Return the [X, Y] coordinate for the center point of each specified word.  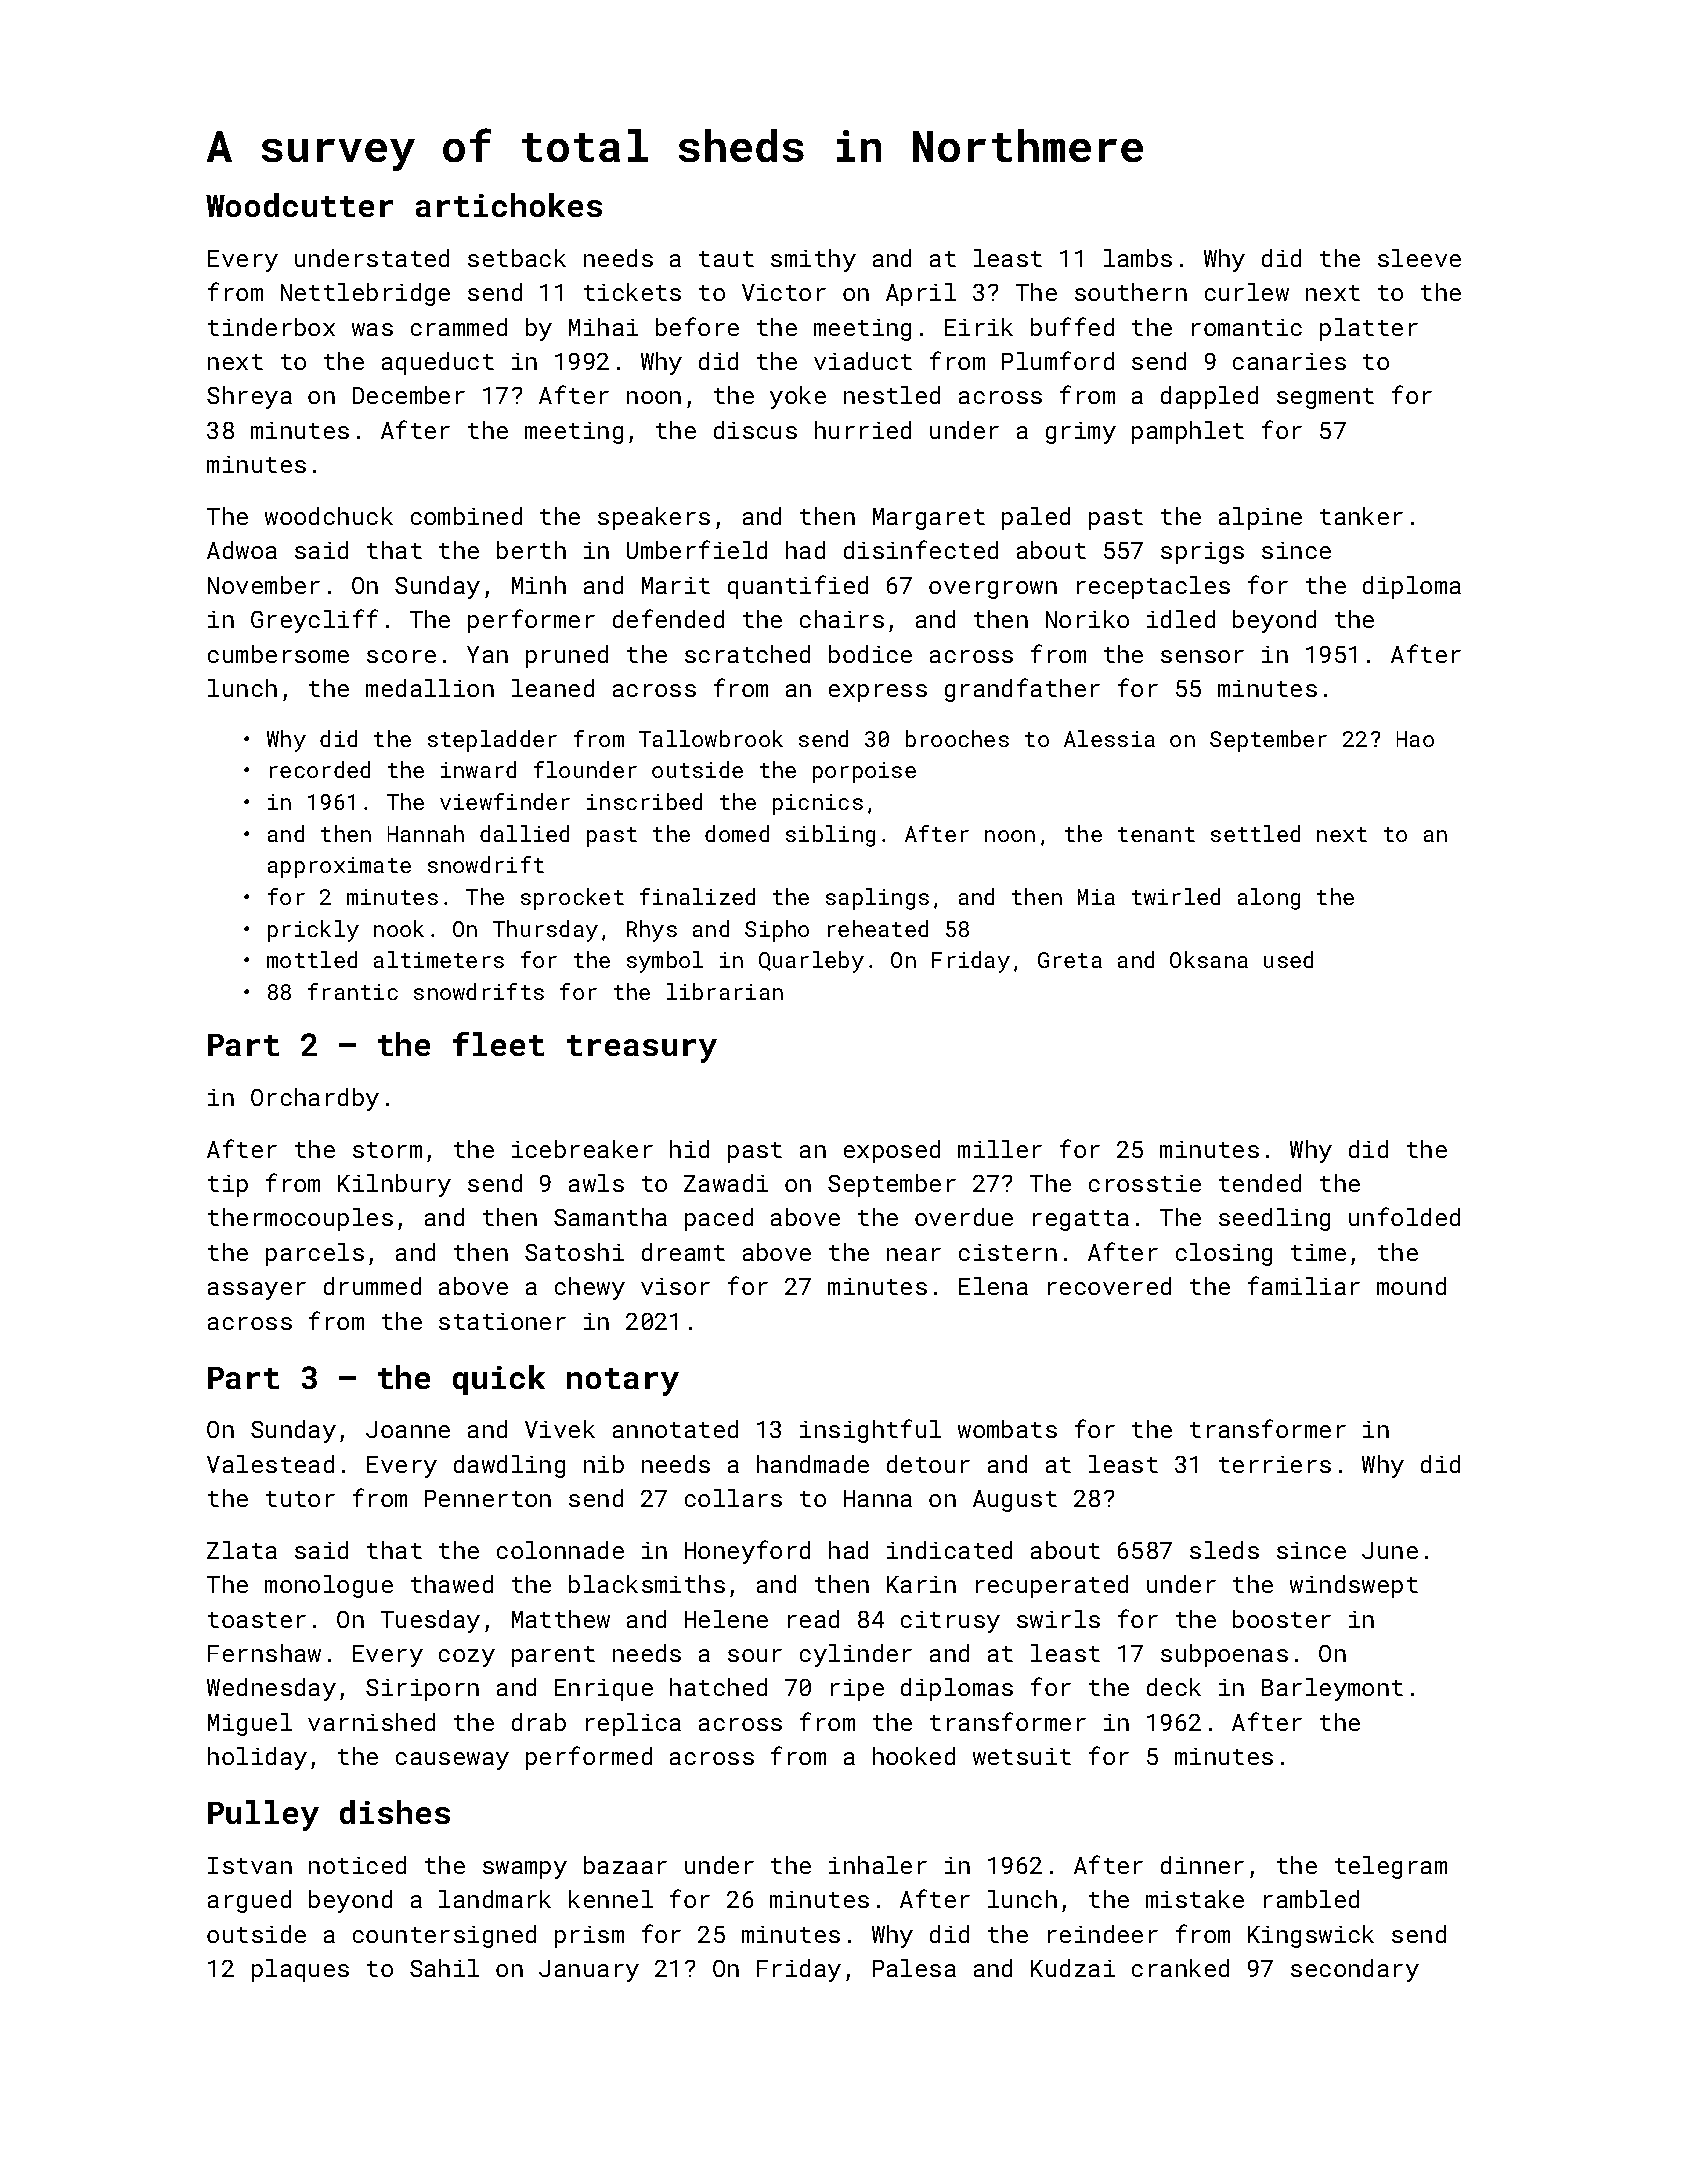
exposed [892, 1151]
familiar [1304, 1285]
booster [1282, 1619]
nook [399, 928]
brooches [957, 738]
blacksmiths [647, 1584]
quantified [798, 587]
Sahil [444, 1968]
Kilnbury [394, 1185]
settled [1255, 833]
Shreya [249, 397]
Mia [1096, 897]
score [401, 656]
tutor [300, 1499]
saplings [877, 899]
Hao [1415, 739]
